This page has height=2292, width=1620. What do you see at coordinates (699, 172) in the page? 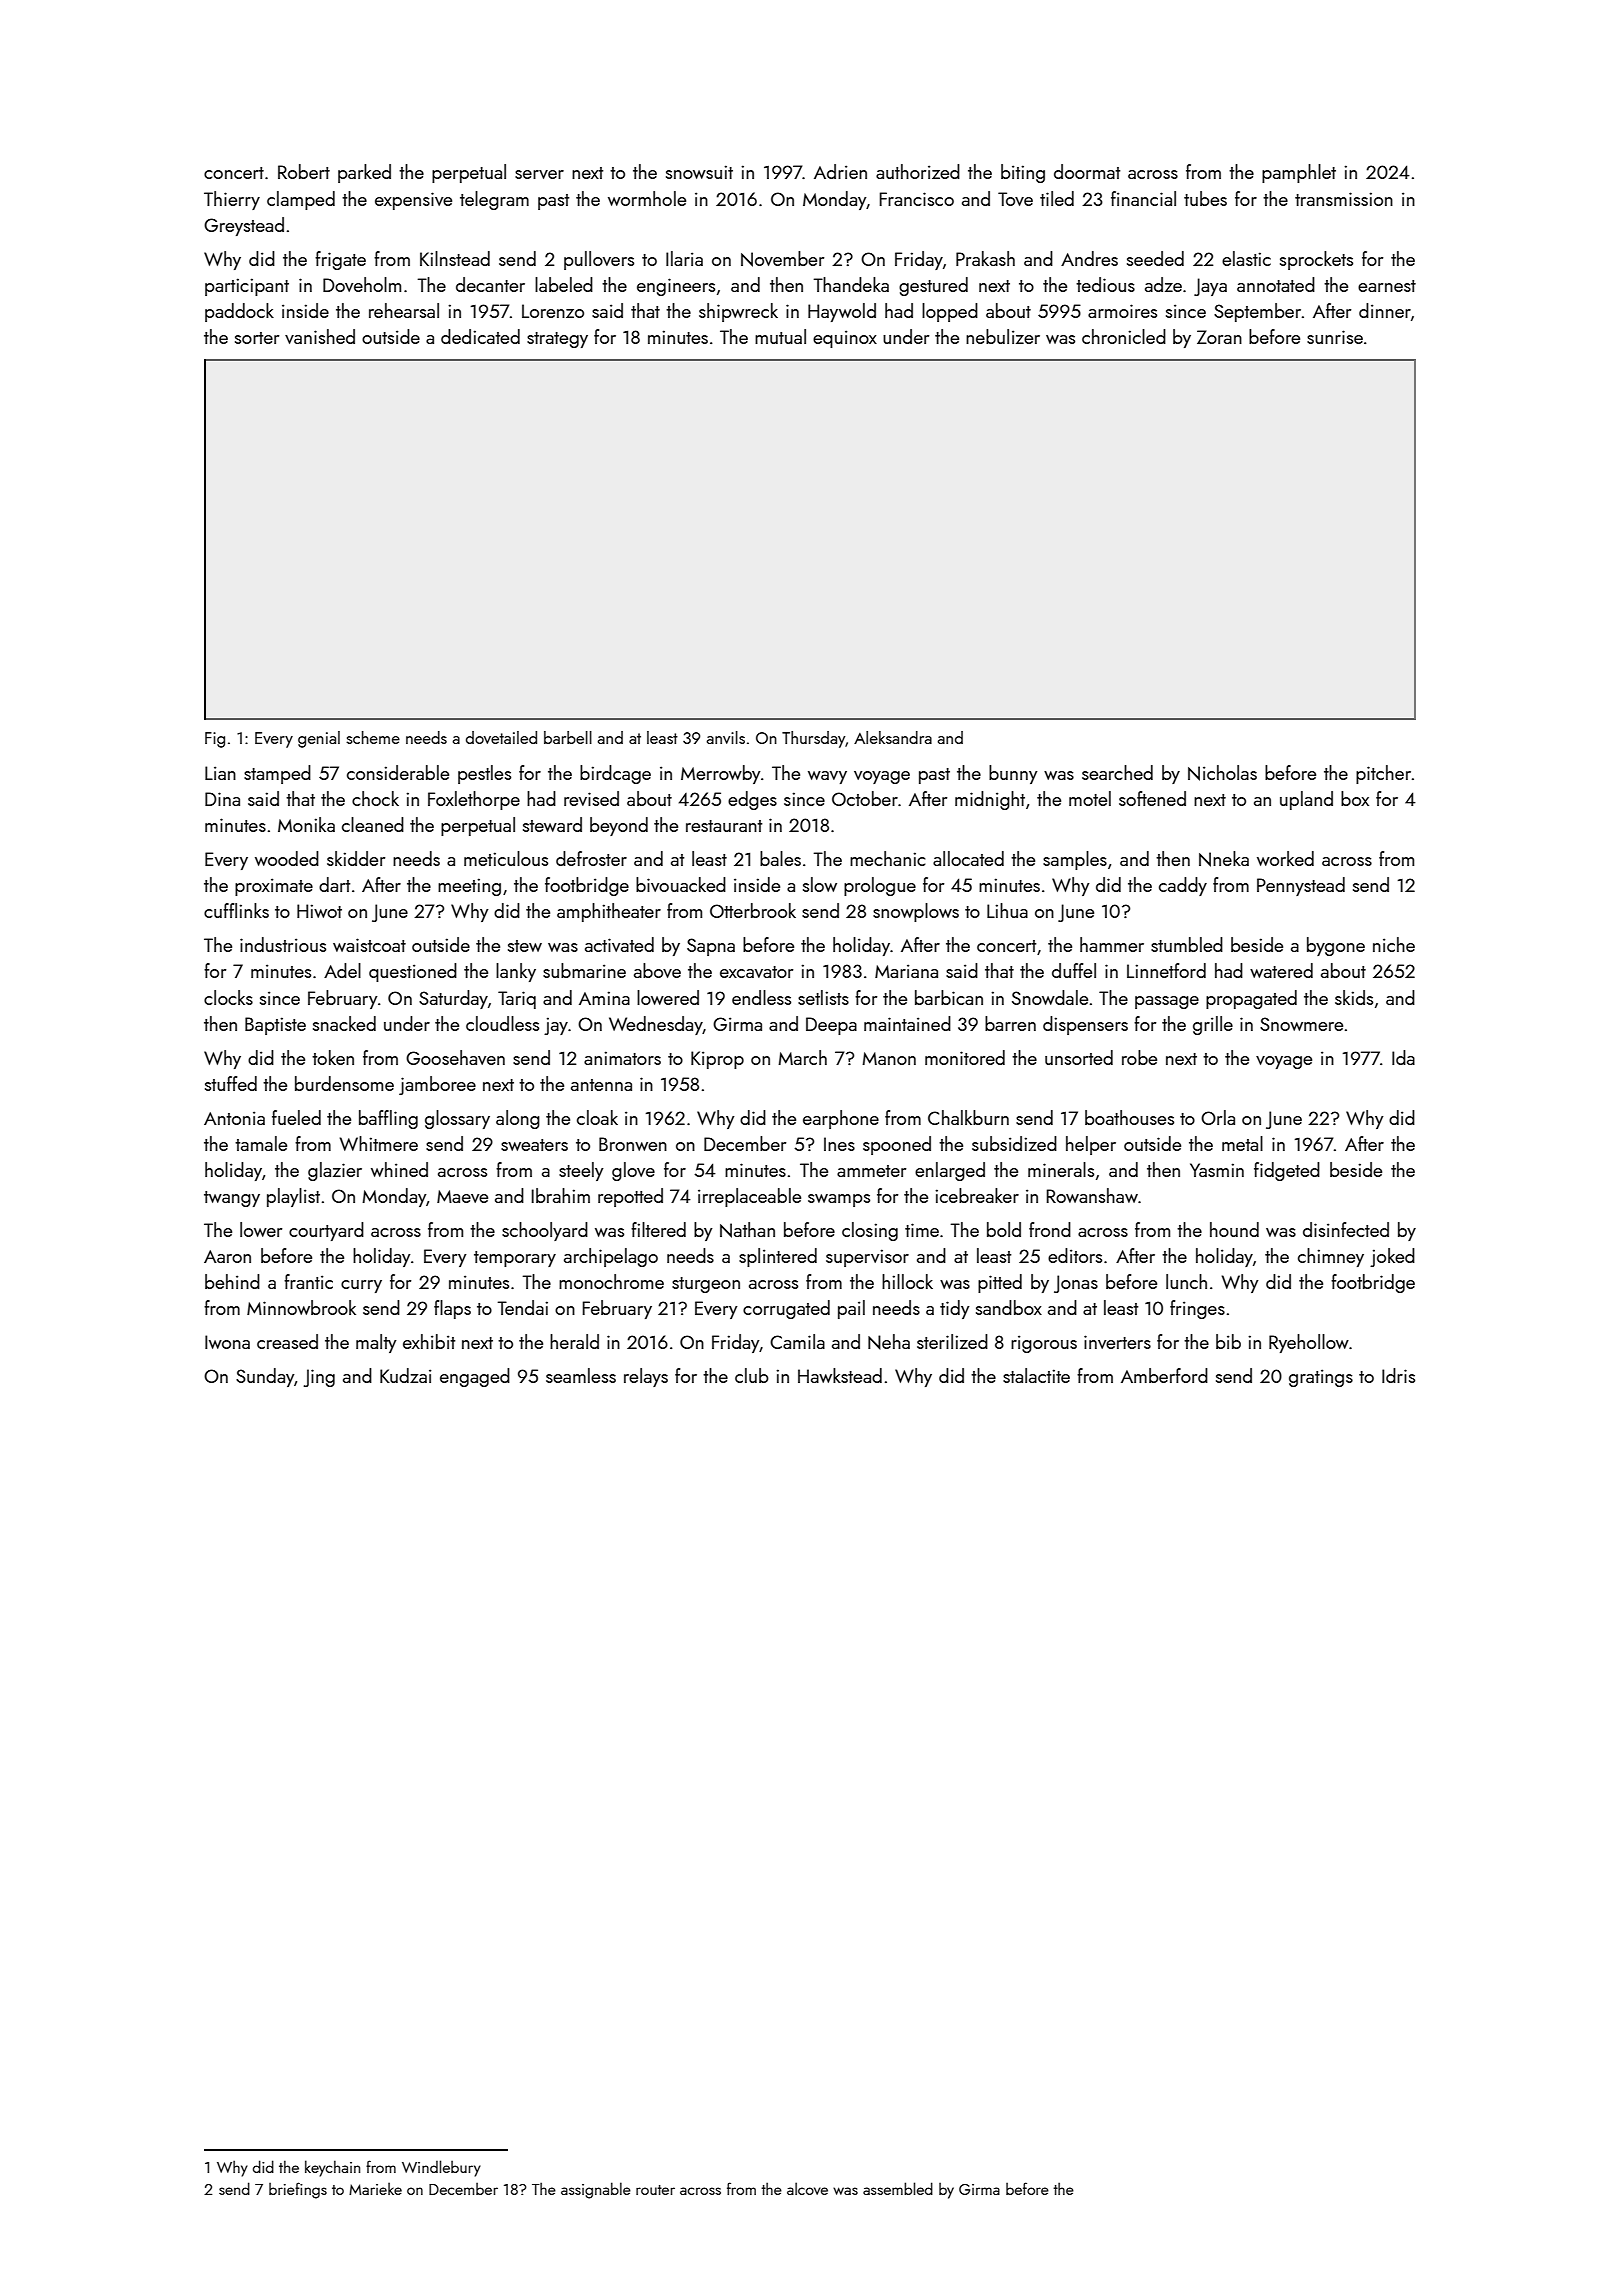
I see `snowsuit` at bounding box center [699, 172].
